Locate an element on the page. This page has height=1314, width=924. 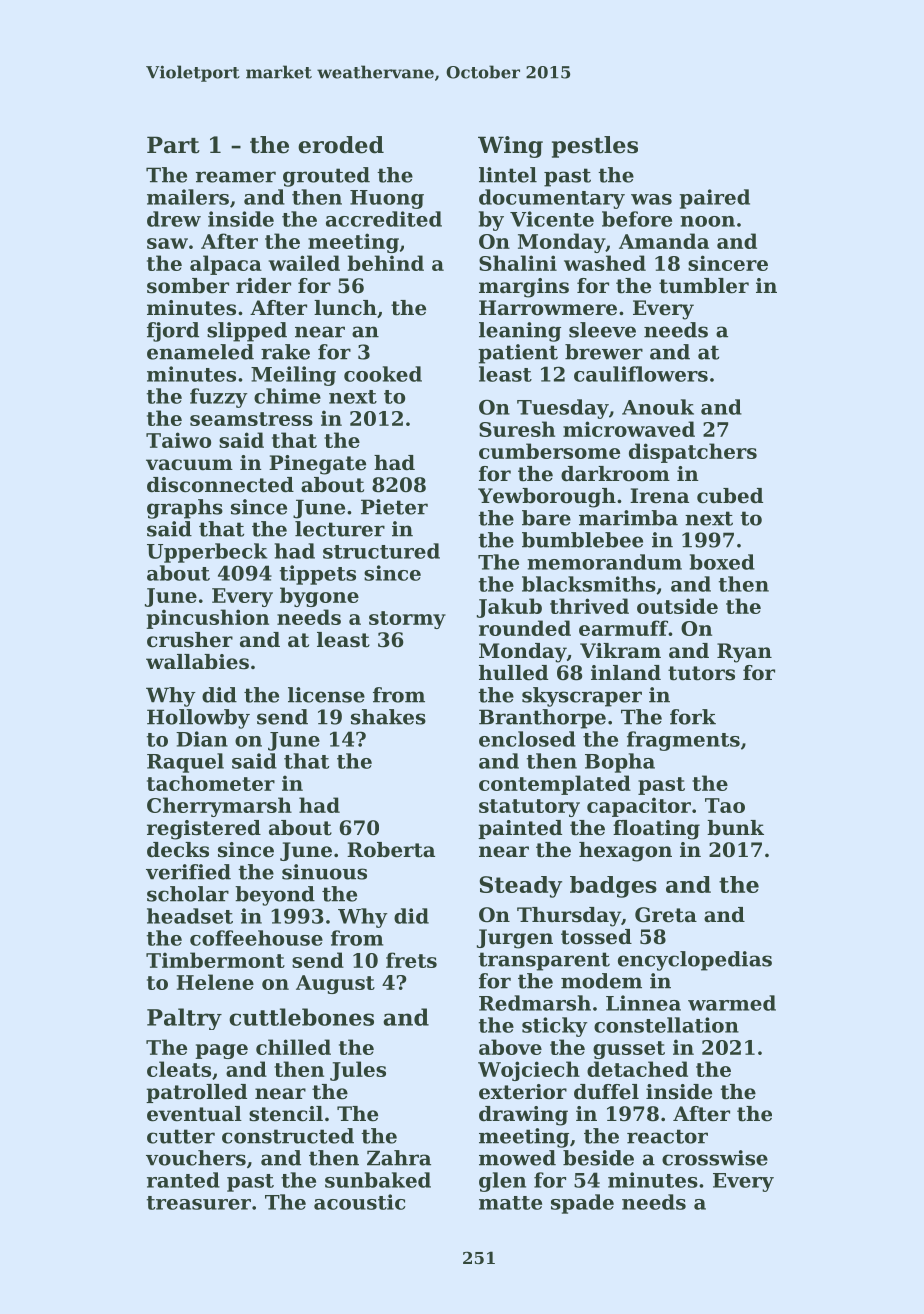
exterior is located at coordinates (523, 1092).
